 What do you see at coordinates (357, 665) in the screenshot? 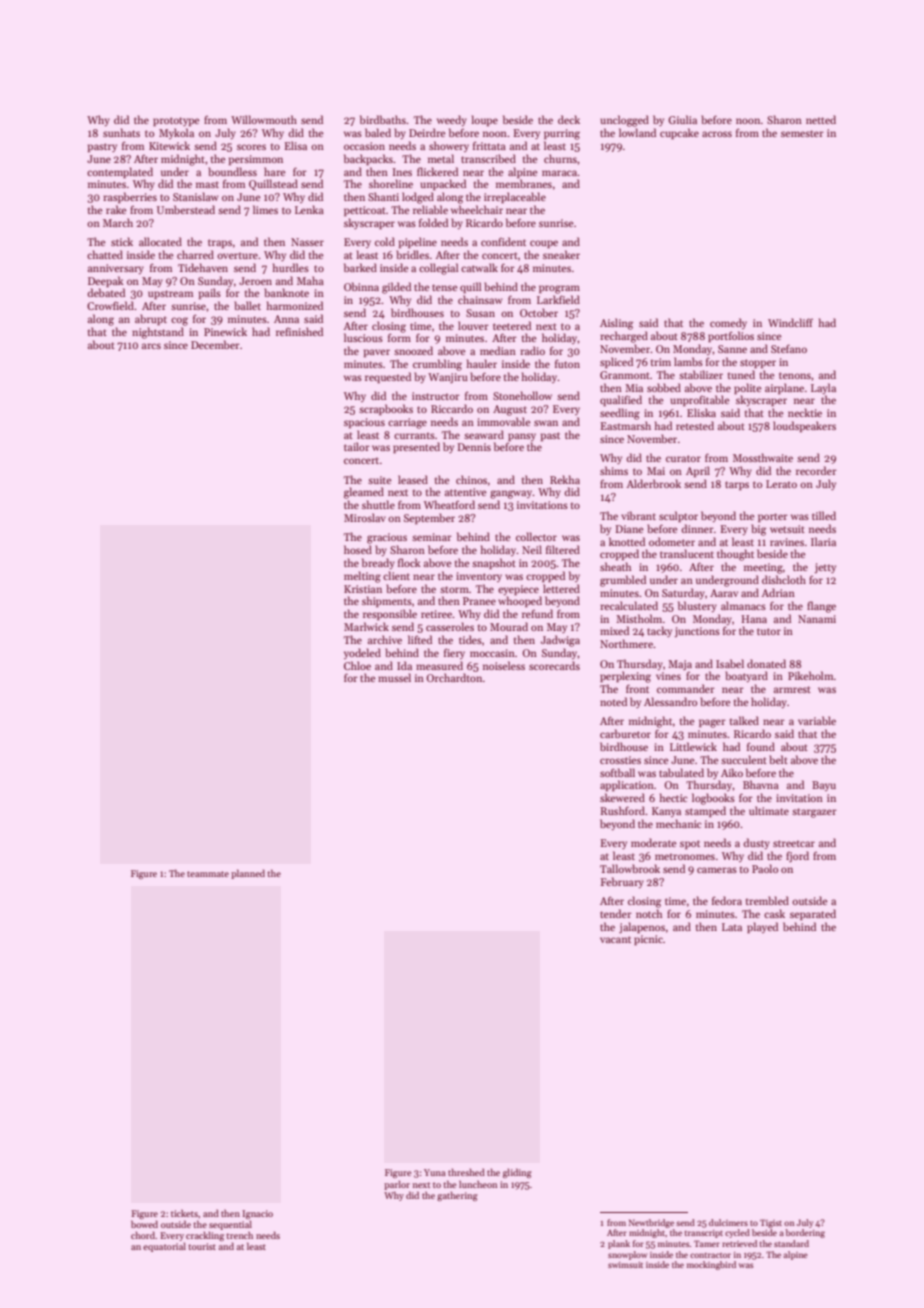
I see `Chloe` at bounding box center [357, 665].
